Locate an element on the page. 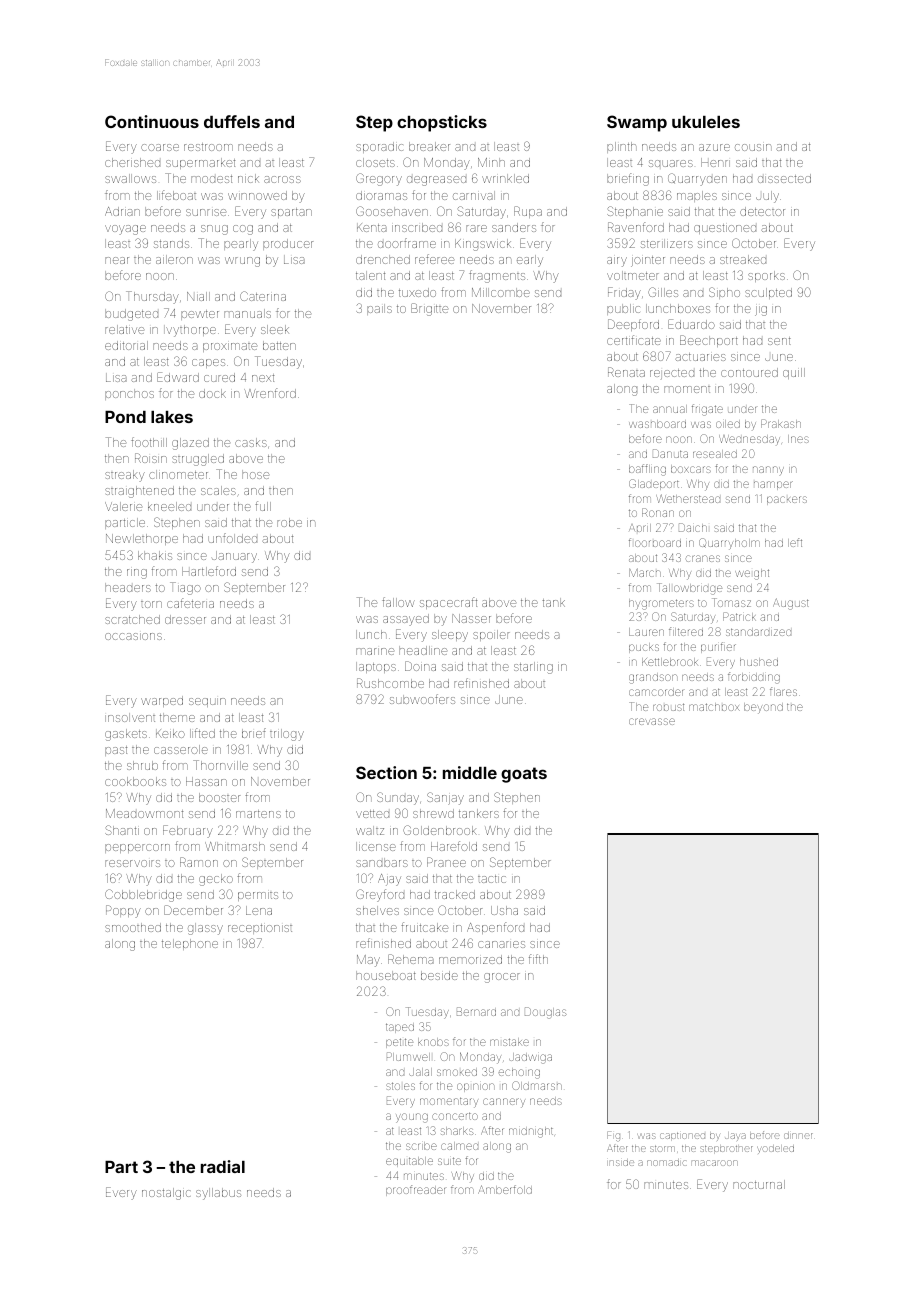 The height and width of the image is (1308, 924). hose is located at coordinates (255, 474).
